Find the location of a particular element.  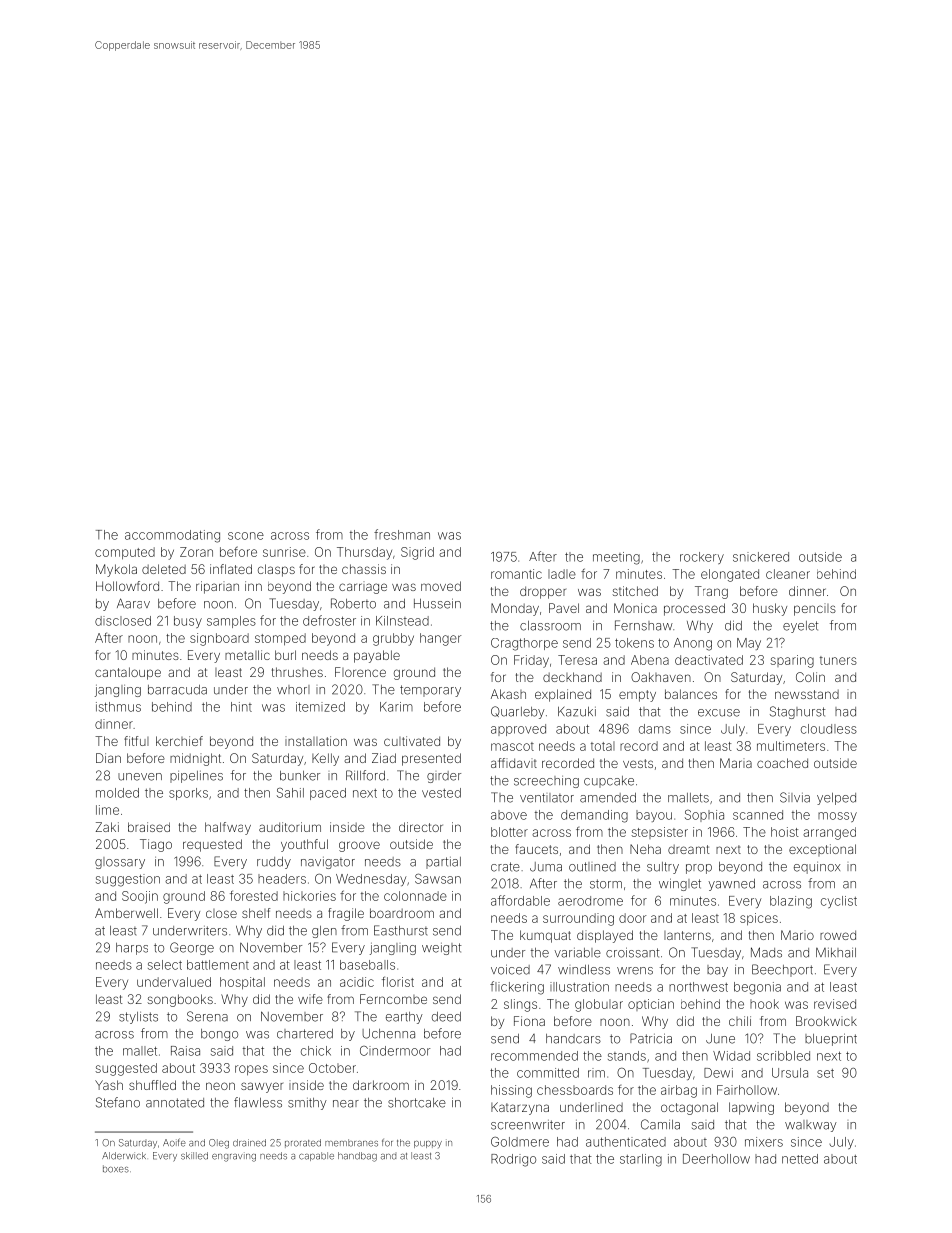

Akash is located at coordinates (508, 694).
